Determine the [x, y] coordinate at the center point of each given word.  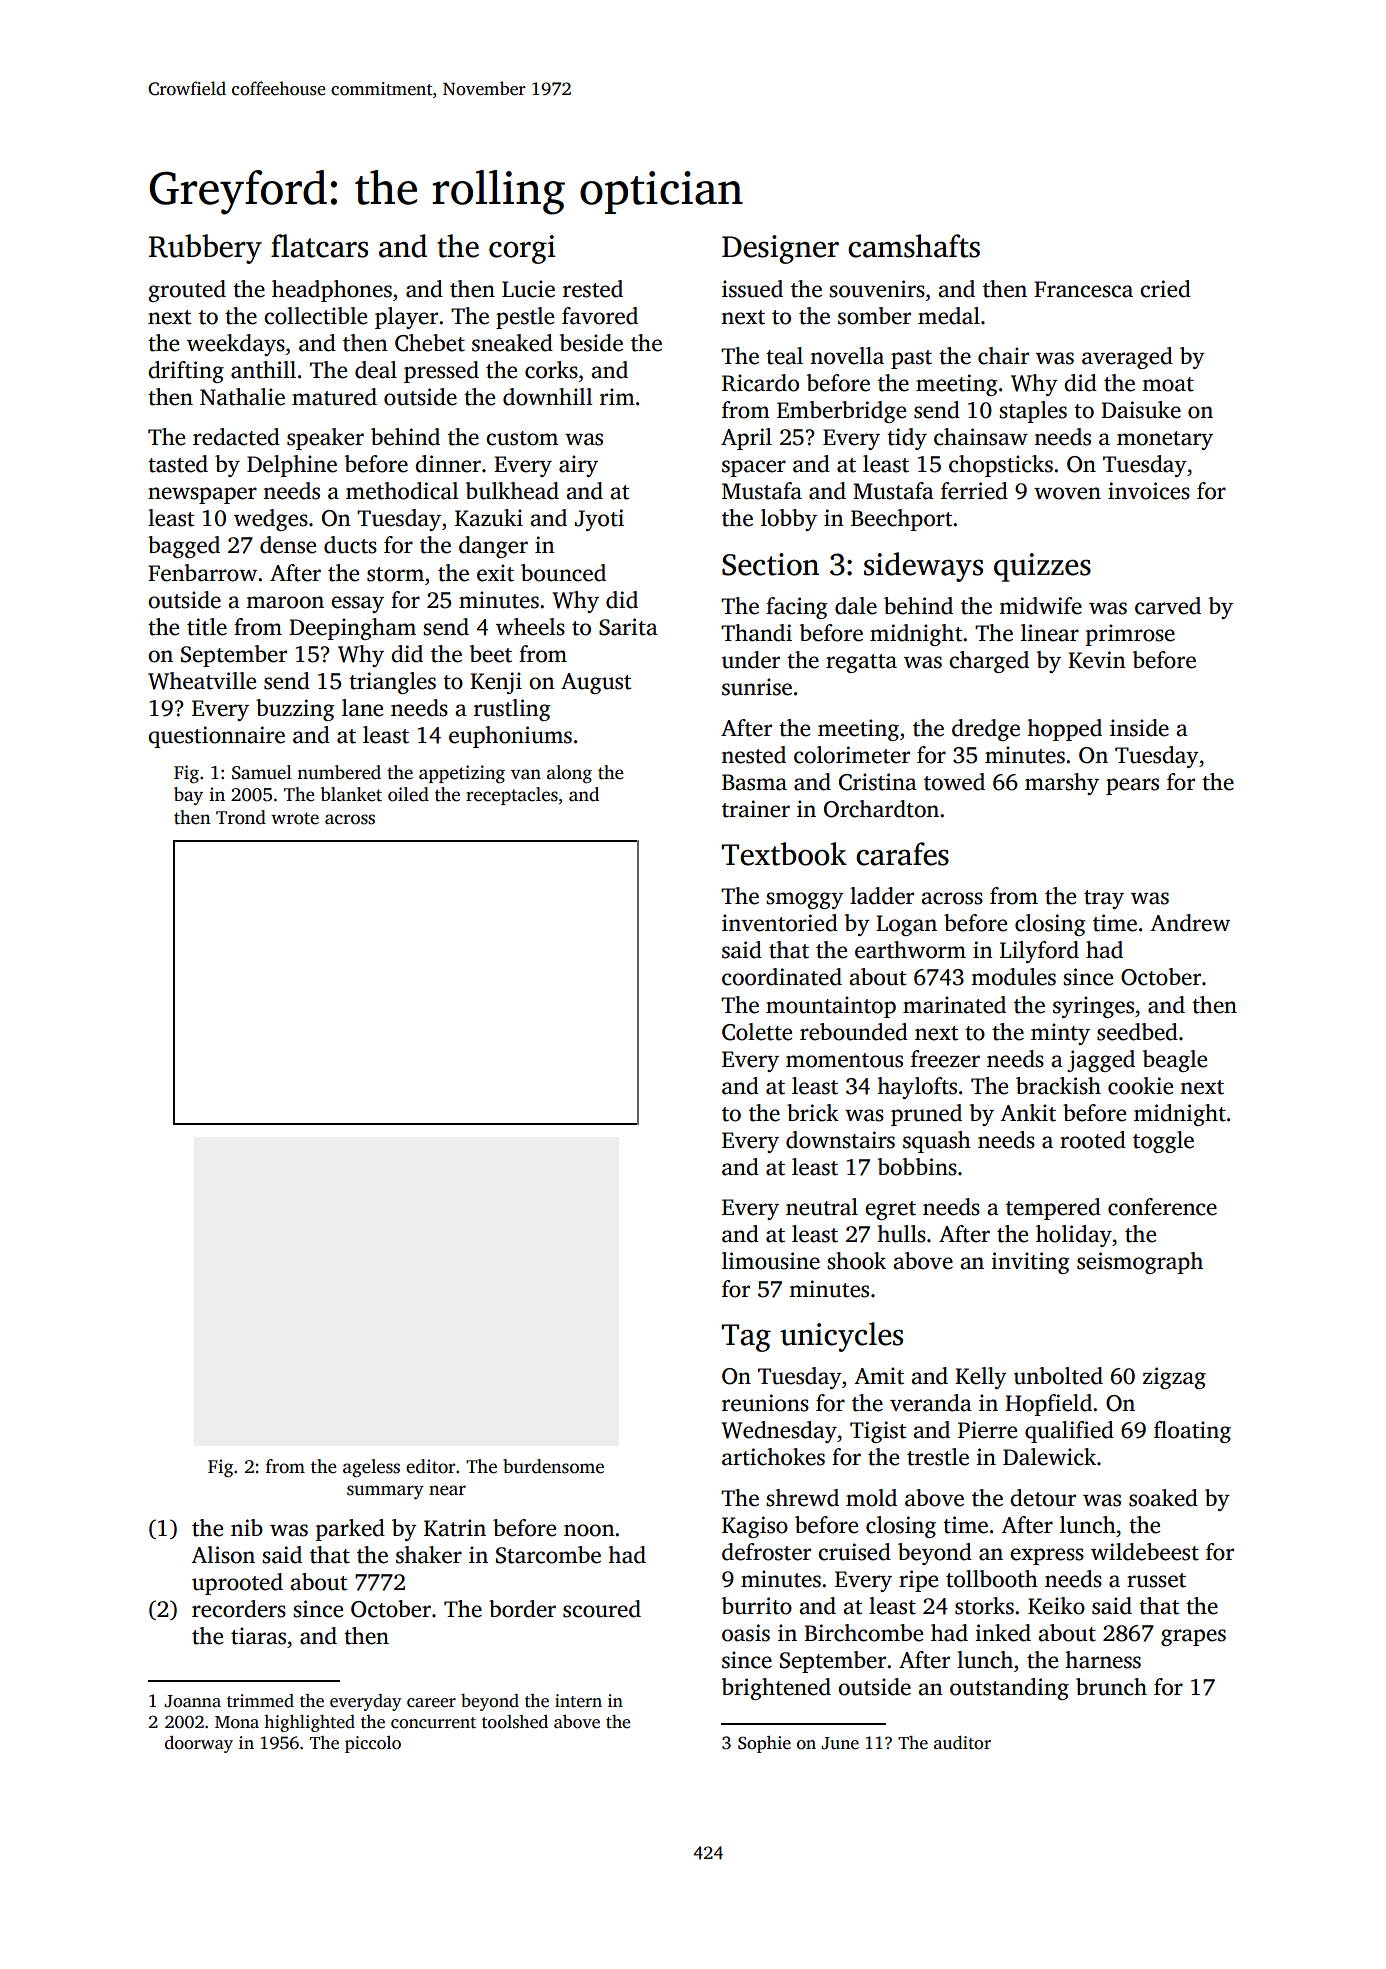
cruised [854, 1552]
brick [813, 1113]
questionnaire [216, 737]
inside [1139, 728]
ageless [371, 1468]
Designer [780, 249]
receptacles [512, 796]
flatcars [319, 246]
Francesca [1083, 289]
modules [1013, 977]
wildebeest [1145, 1552]
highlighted [309, 1723]
